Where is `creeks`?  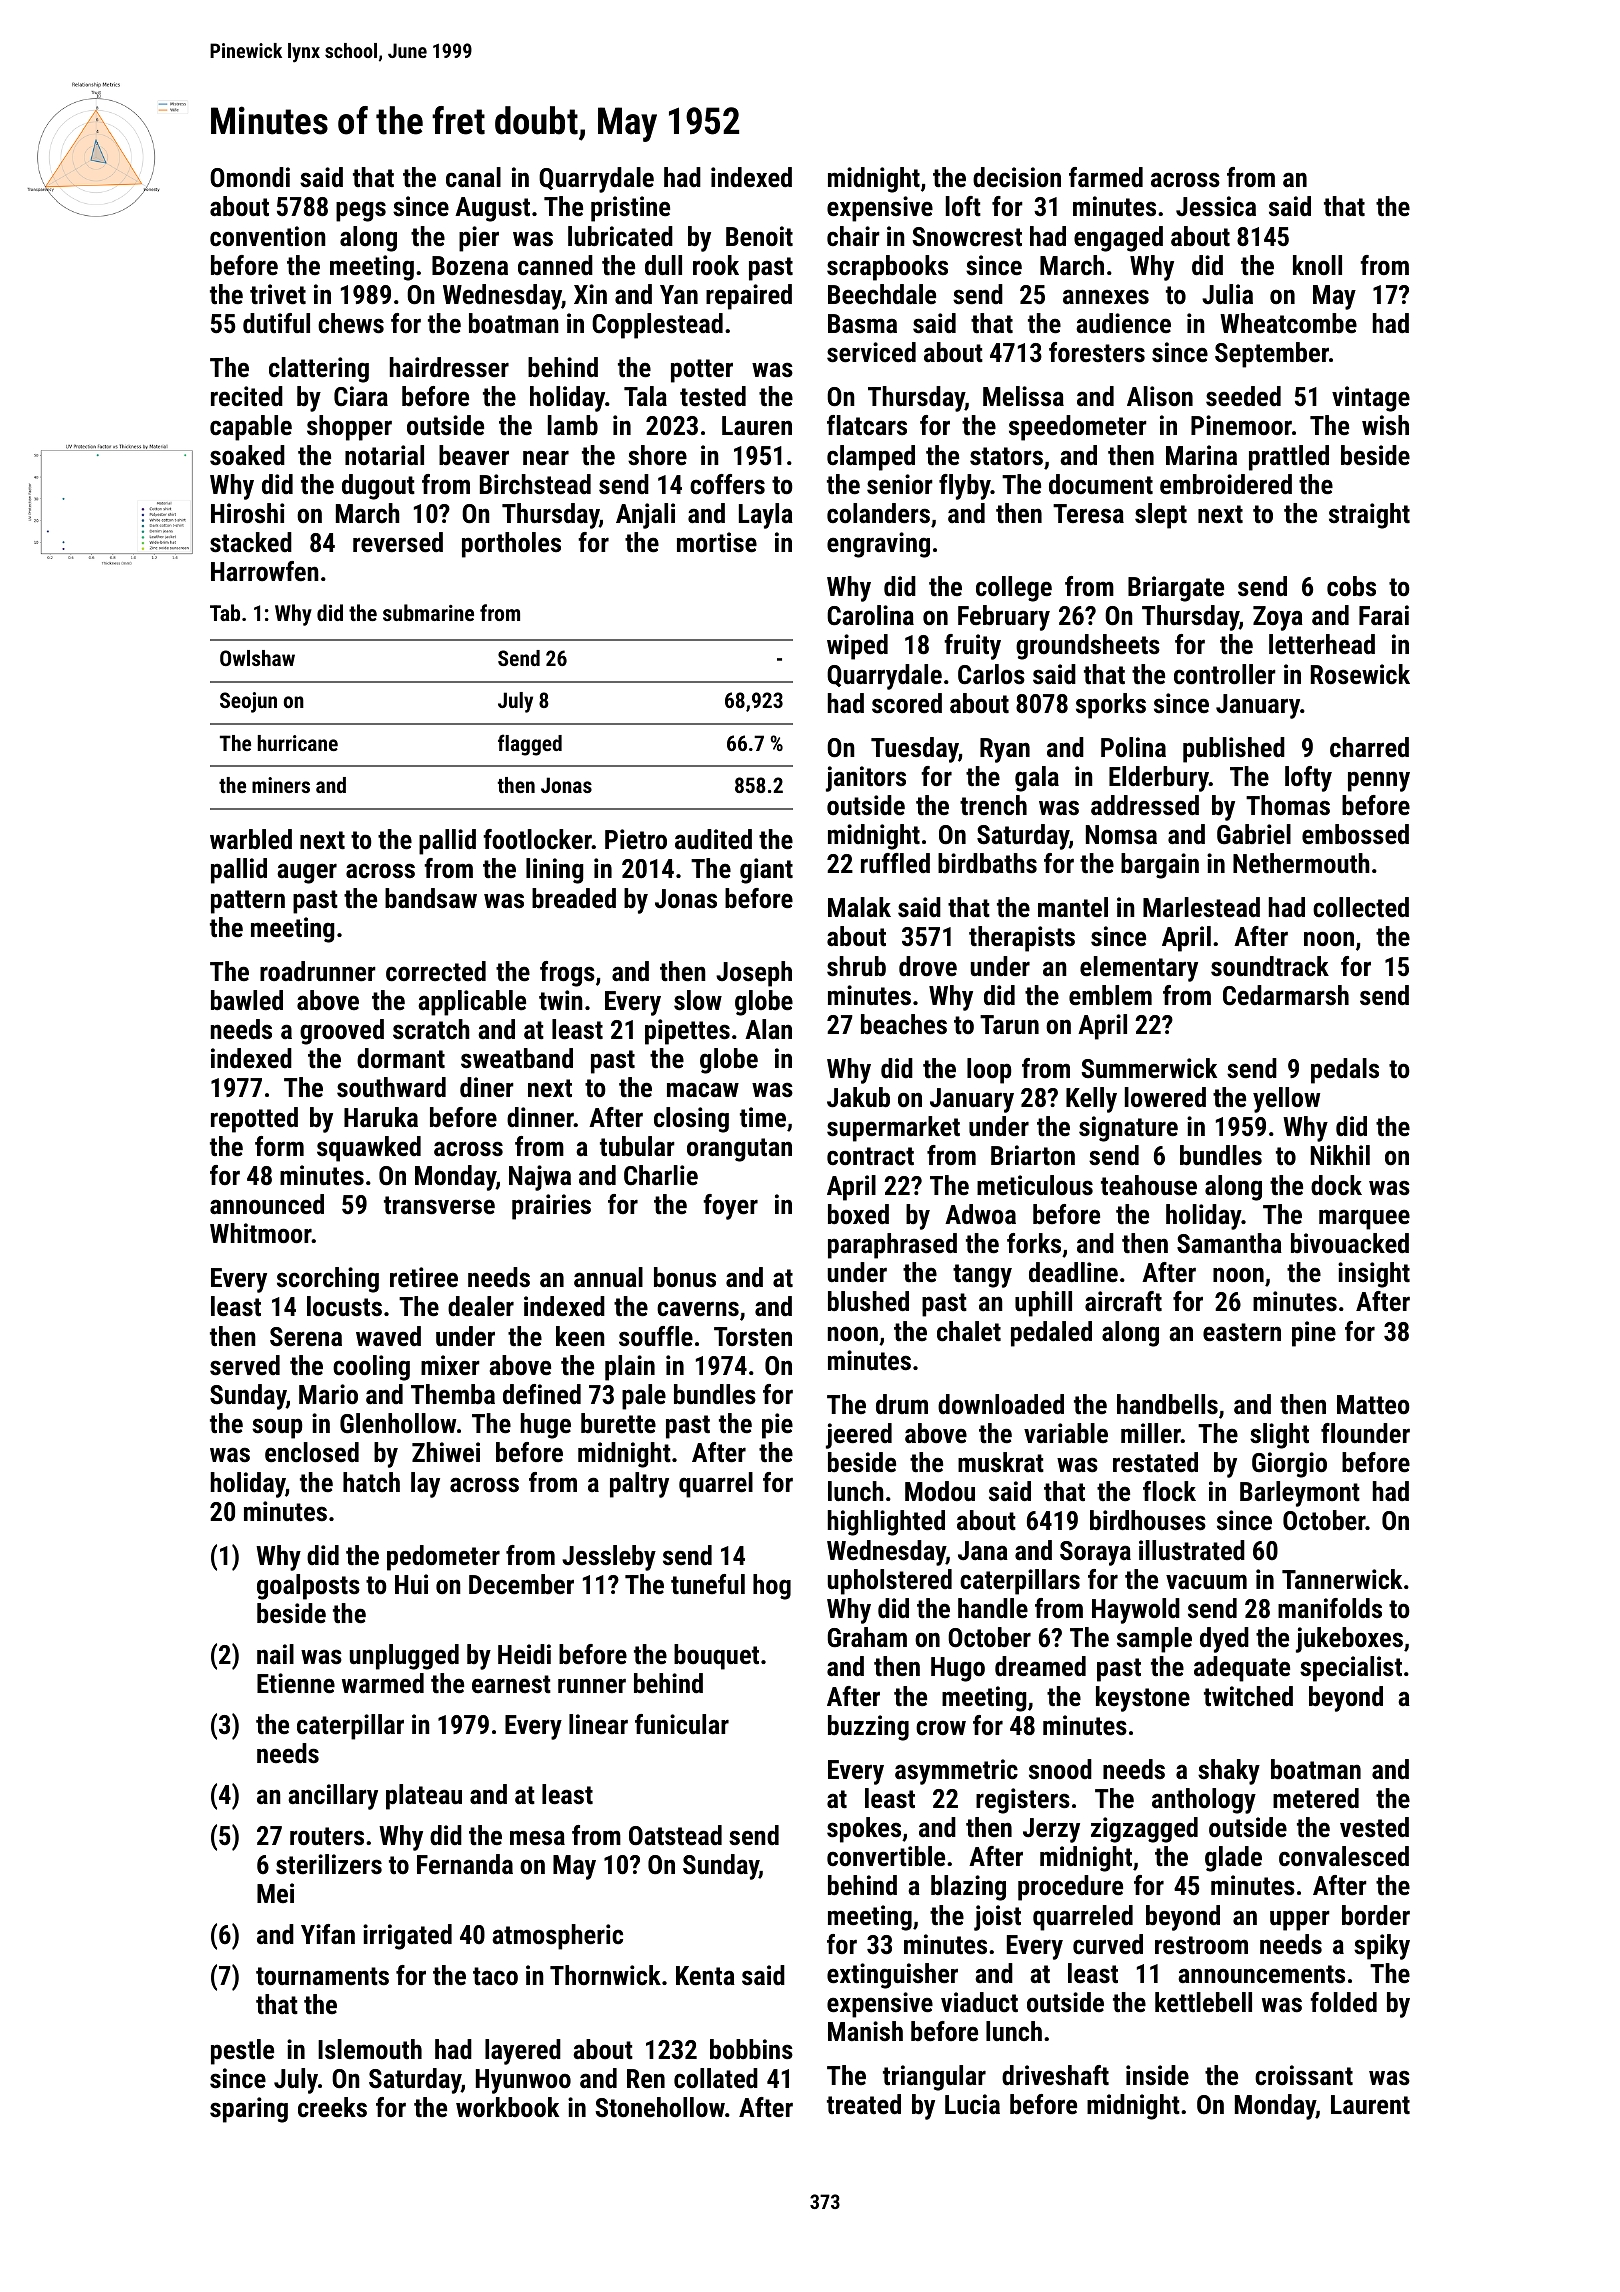
creeks is located at coordinates (332, 2107).
